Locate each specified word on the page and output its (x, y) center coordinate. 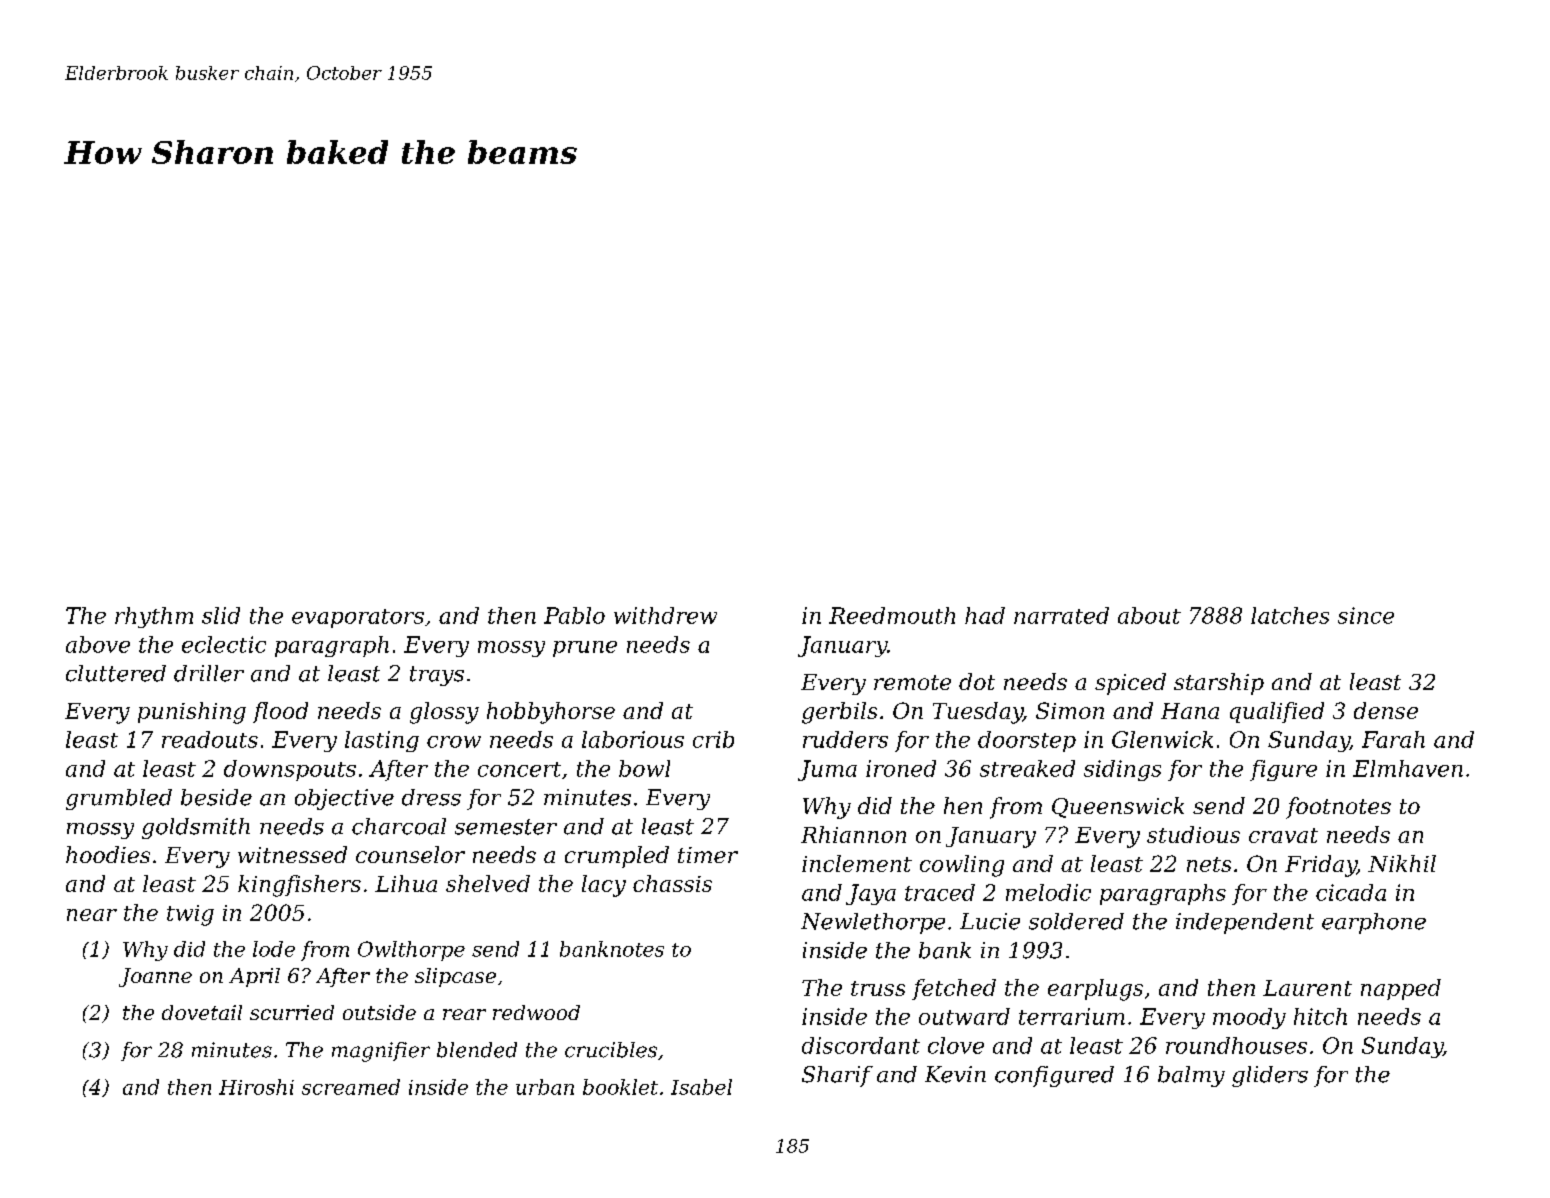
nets (1209, 864)
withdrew (665, 615)
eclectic (224, 644)
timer (708, 855)
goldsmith (196, 828)
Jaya (871, 894)
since (1366, 615)
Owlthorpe (411, 951)
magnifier (381, 1052)
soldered (1076, 921)
